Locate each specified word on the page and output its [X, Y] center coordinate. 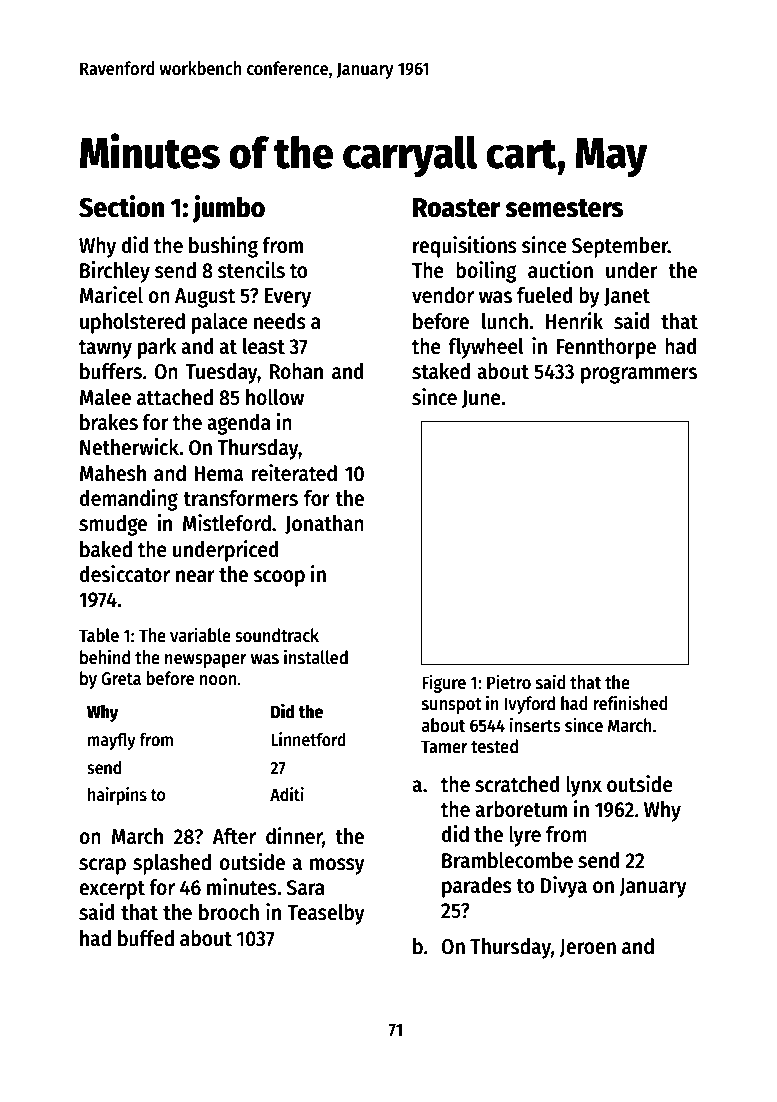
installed [316, 657]
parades [477, 887]
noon [218, 680]
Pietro [509, 682]
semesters [564, 208]
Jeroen [587, 948]
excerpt [112, 890]
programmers [639, 375]
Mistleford [227, 523]
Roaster [456, 208]
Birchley [115, 272]
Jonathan [324, 524]
